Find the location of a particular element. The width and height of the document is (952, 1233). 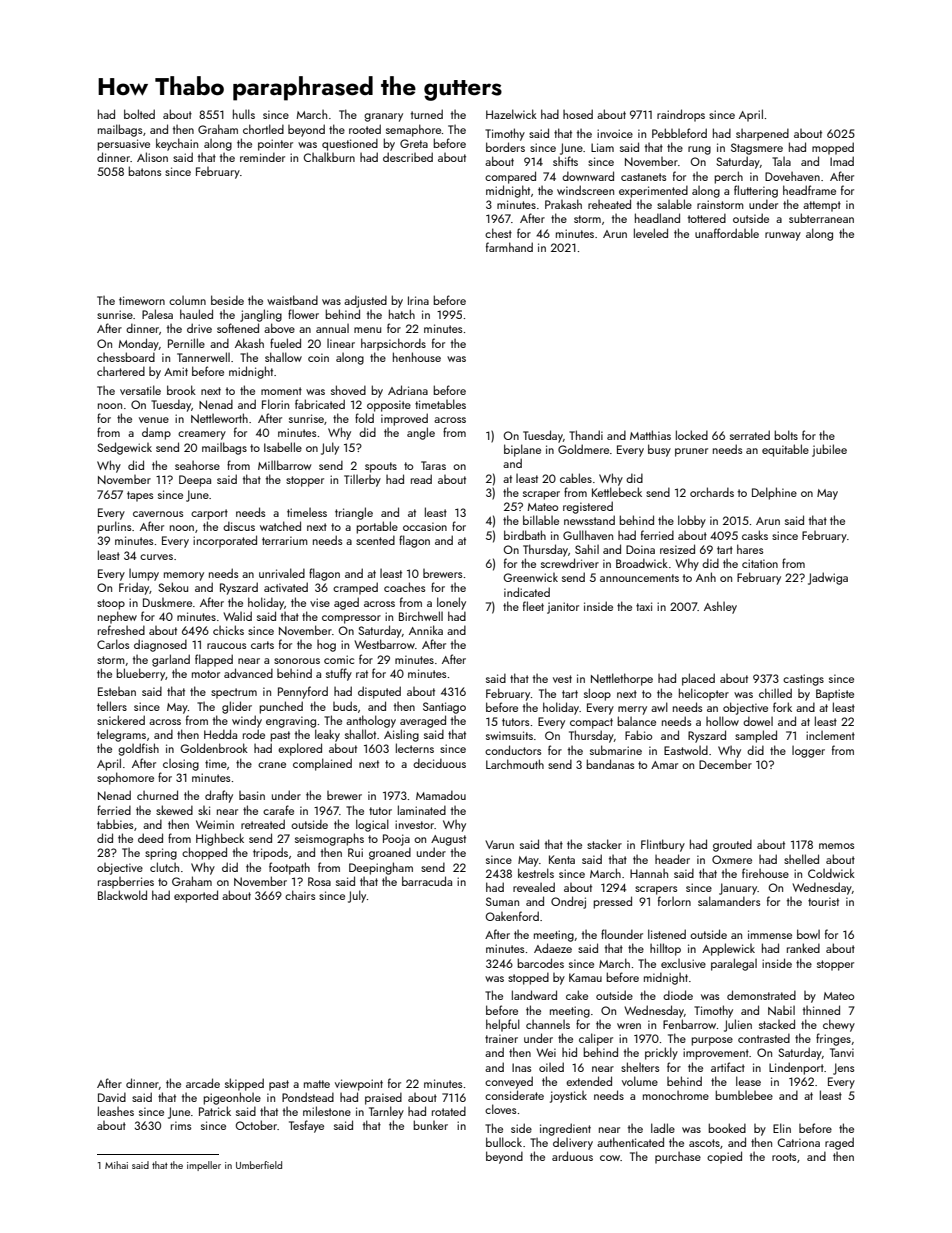

reminder is located at coordinates (262, 157).
